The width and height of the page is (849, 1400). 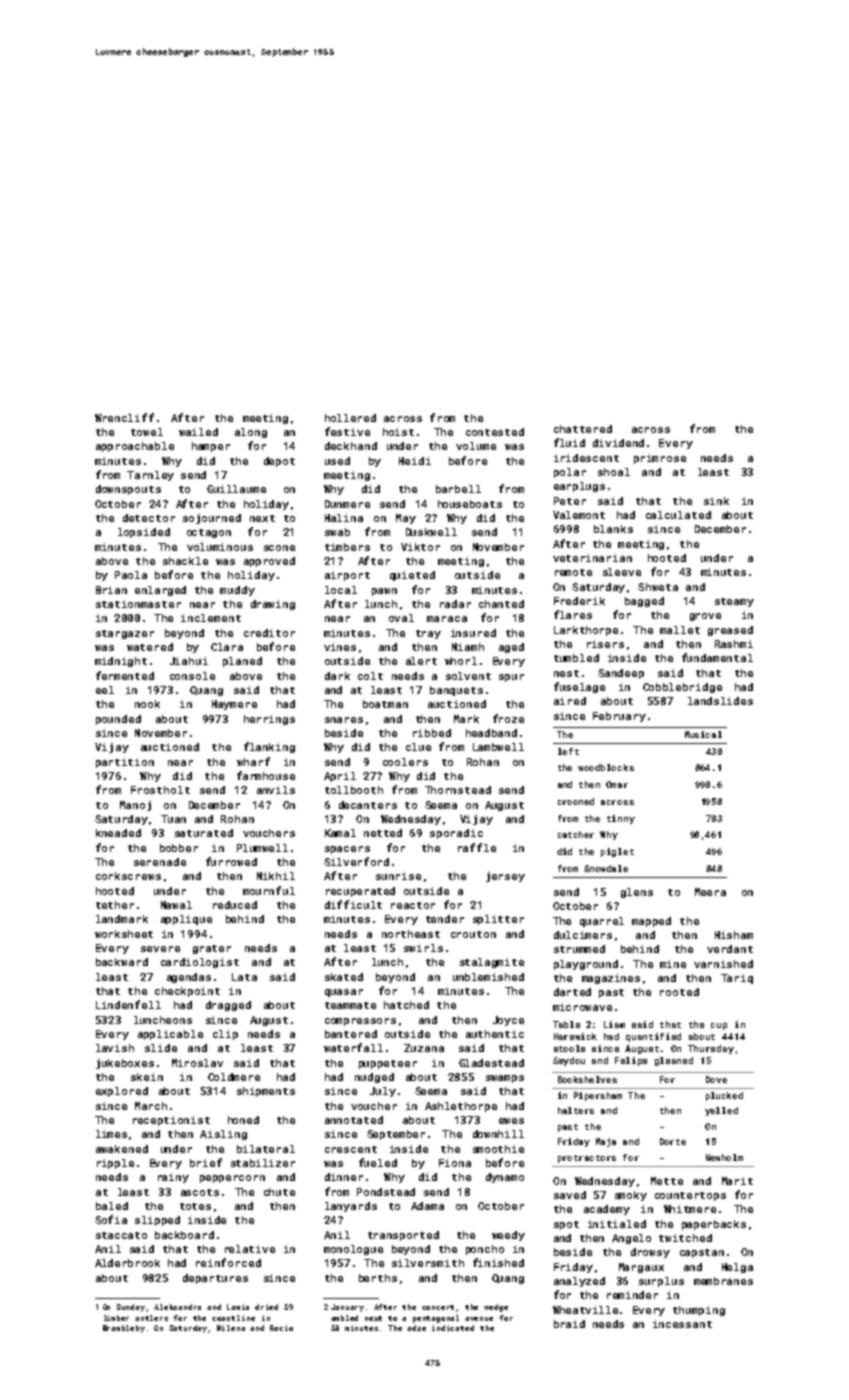 I want to click on Jiahui, so click(x=189, y=661).
